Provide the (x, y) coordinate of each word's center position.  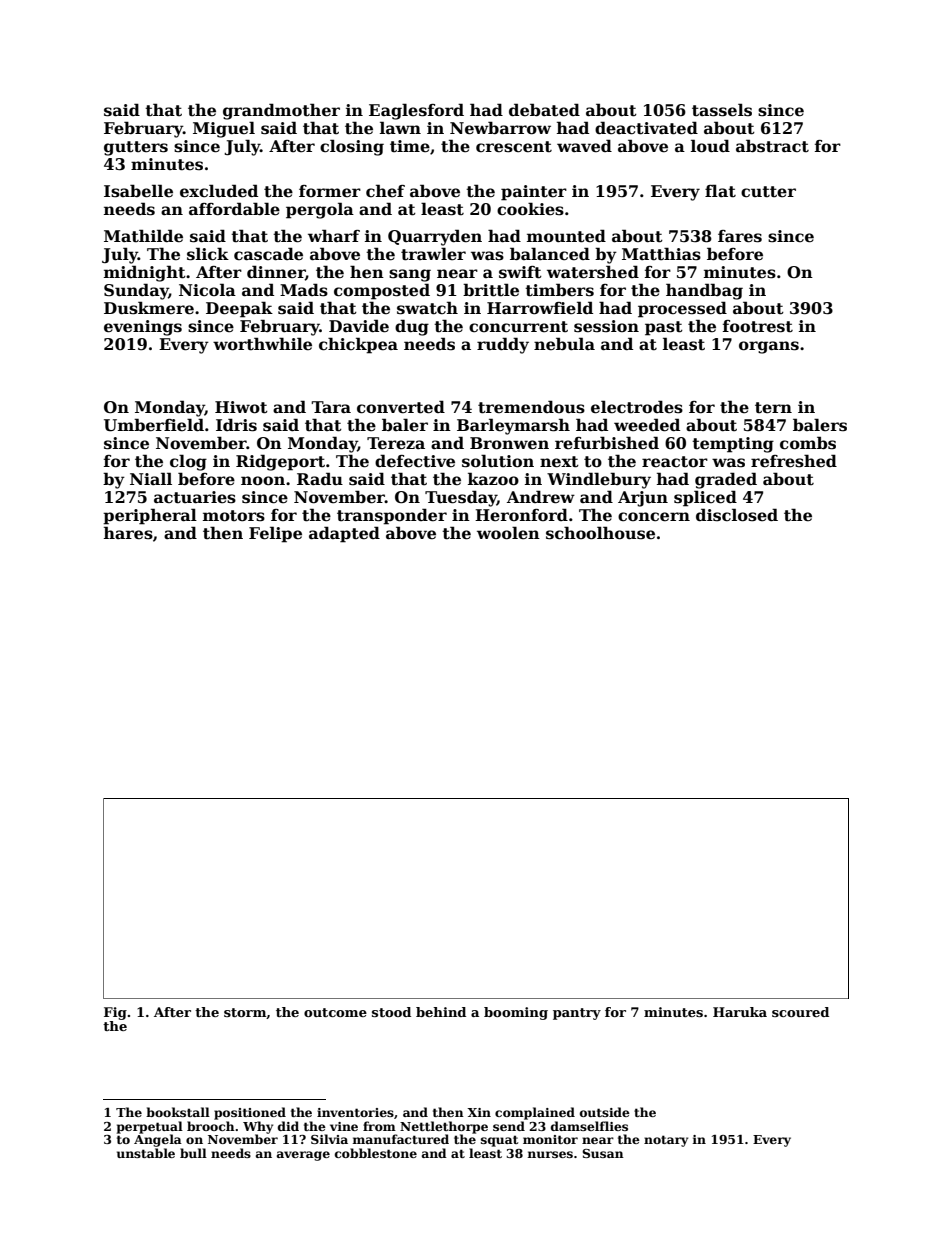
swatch (427, 308)
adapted (344, 534)
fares (740, 236)
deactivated (646, 128)
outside (605, 1112)
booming (516, 1013)
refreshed (794, 461)
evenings (143, 328)
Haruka (740, 1012)
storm (245, 1013)
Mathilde (143, 236)
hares (128, 533)
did (288, 1126)
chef (385, 191)
